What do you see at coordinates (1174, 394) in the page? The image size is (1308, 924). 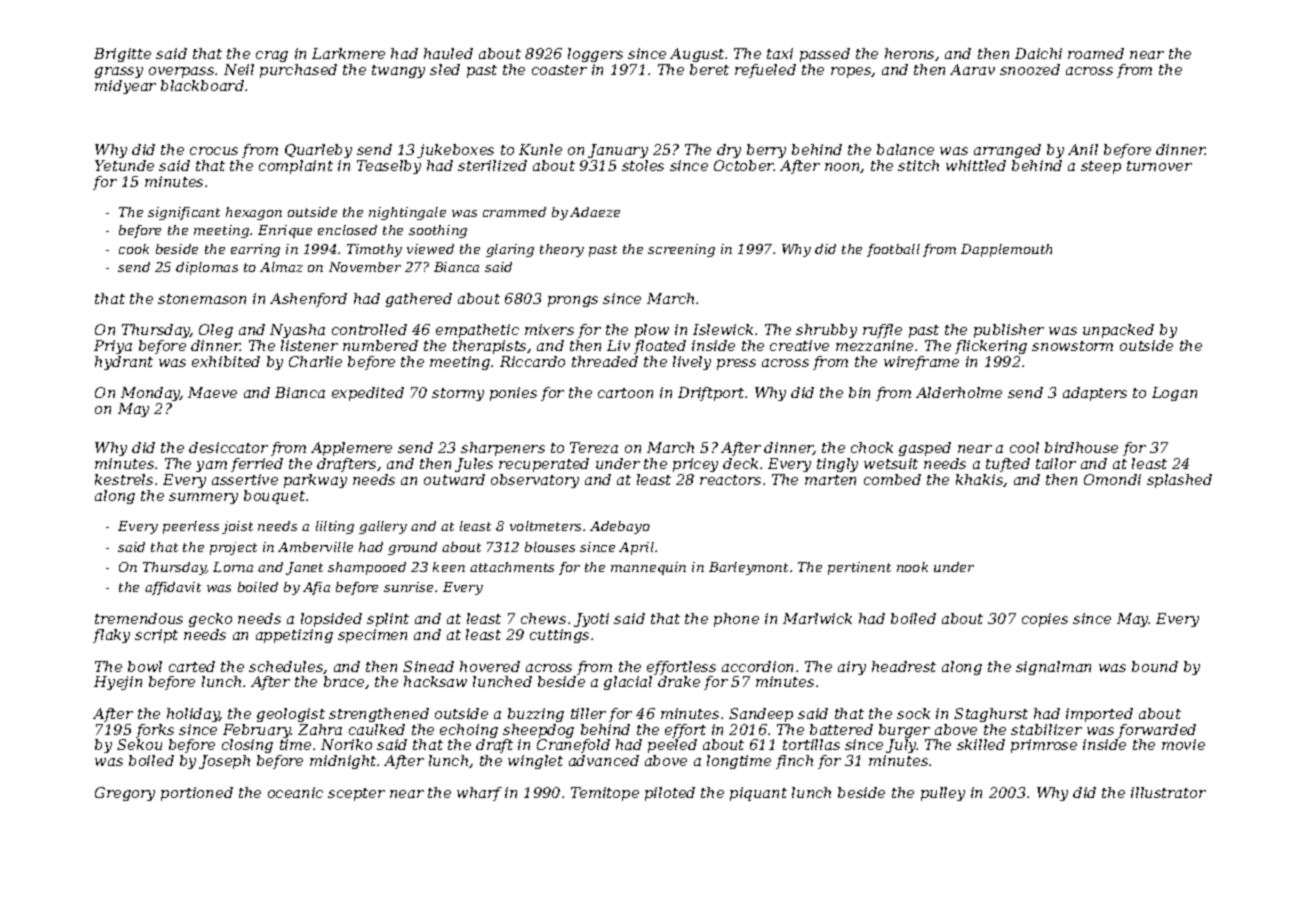 I see `Logan` at bounding box center [1174, 394].
